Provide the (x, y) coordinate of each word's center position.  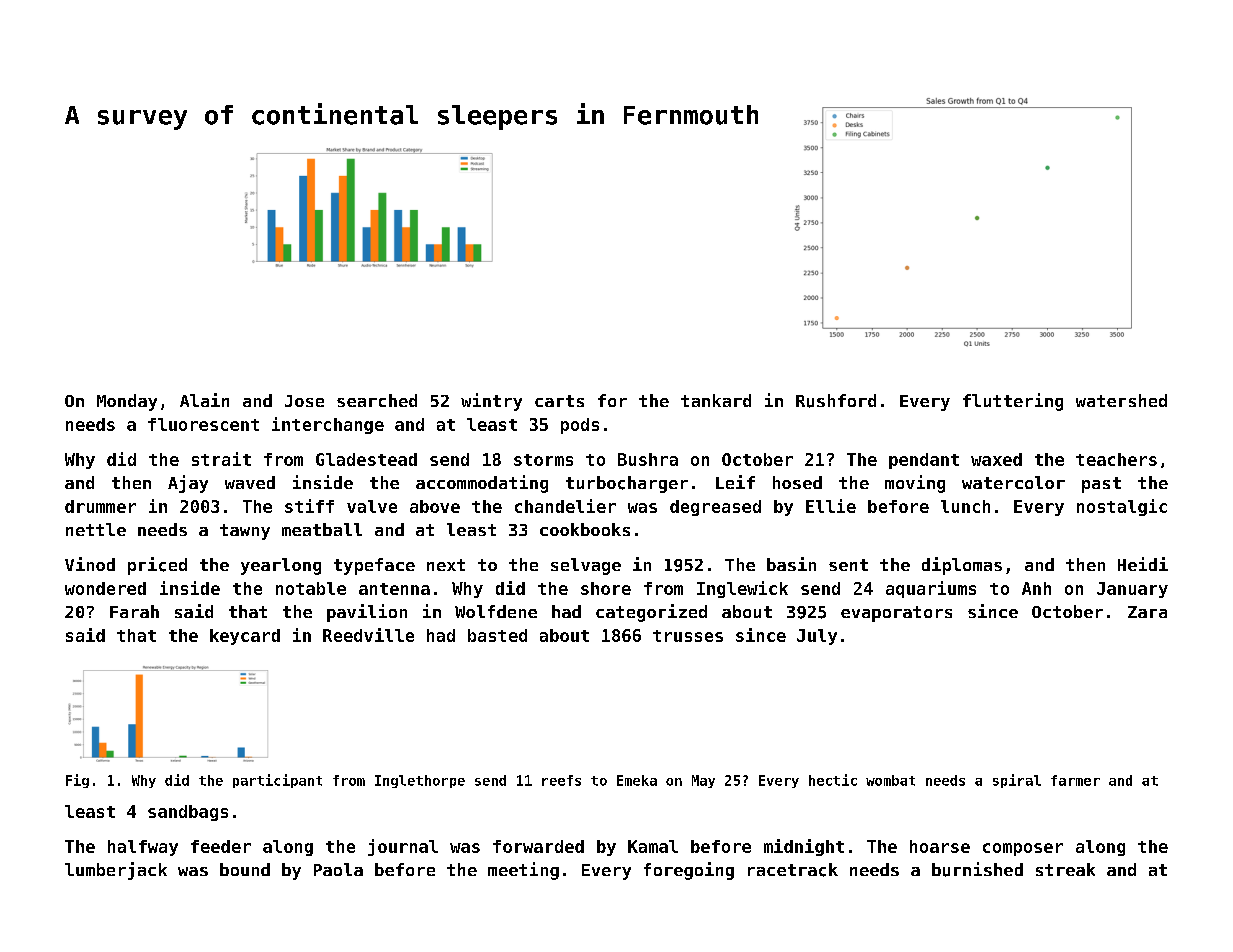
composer (1023, 849)
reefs (561, 780)
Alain (204, 400)
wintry (491, 402)
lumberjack (116, 871)
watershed (1121, 400)
